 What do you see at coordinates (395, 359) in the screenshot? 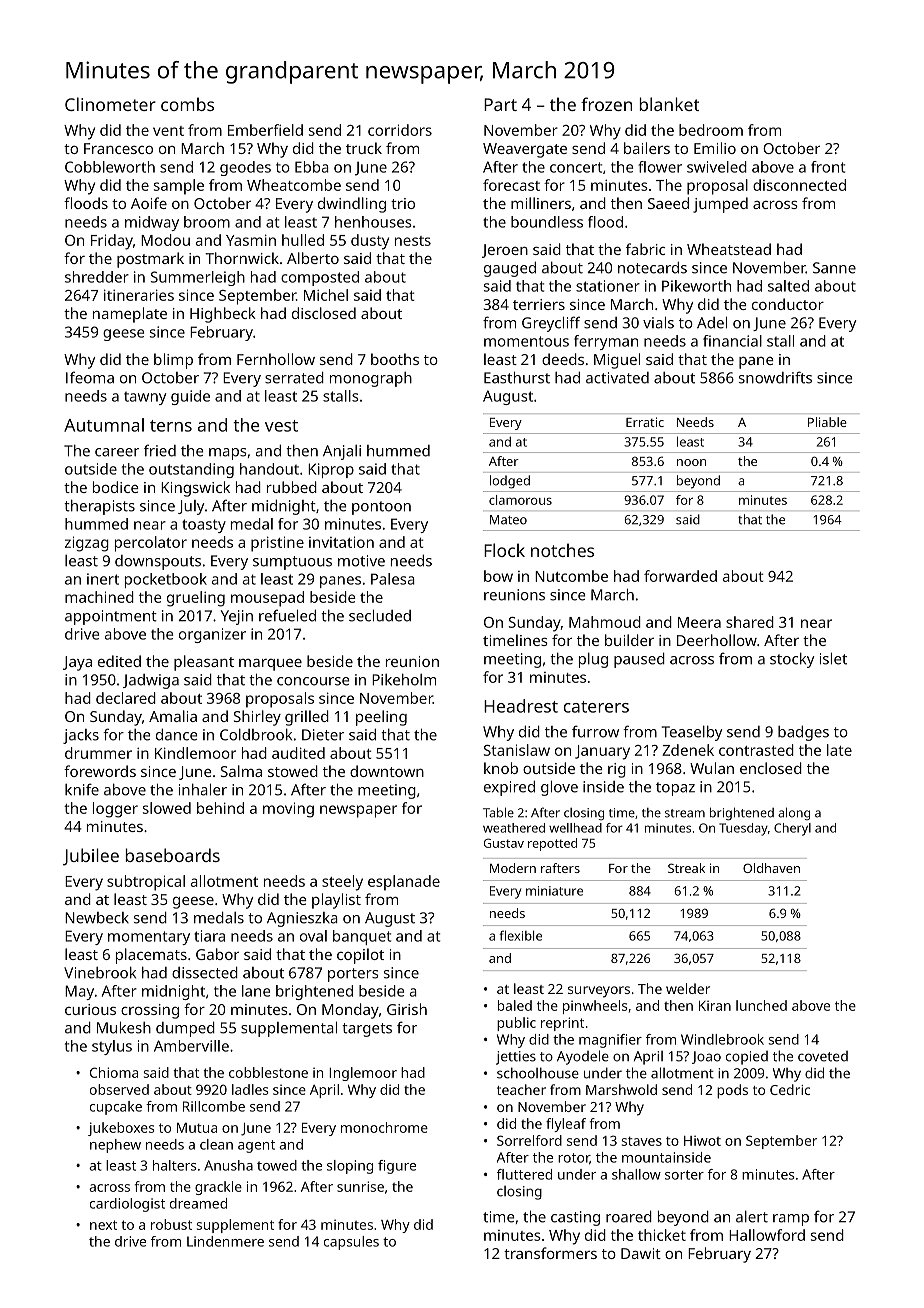
I see `booths` at bounding box center [395, 359].
